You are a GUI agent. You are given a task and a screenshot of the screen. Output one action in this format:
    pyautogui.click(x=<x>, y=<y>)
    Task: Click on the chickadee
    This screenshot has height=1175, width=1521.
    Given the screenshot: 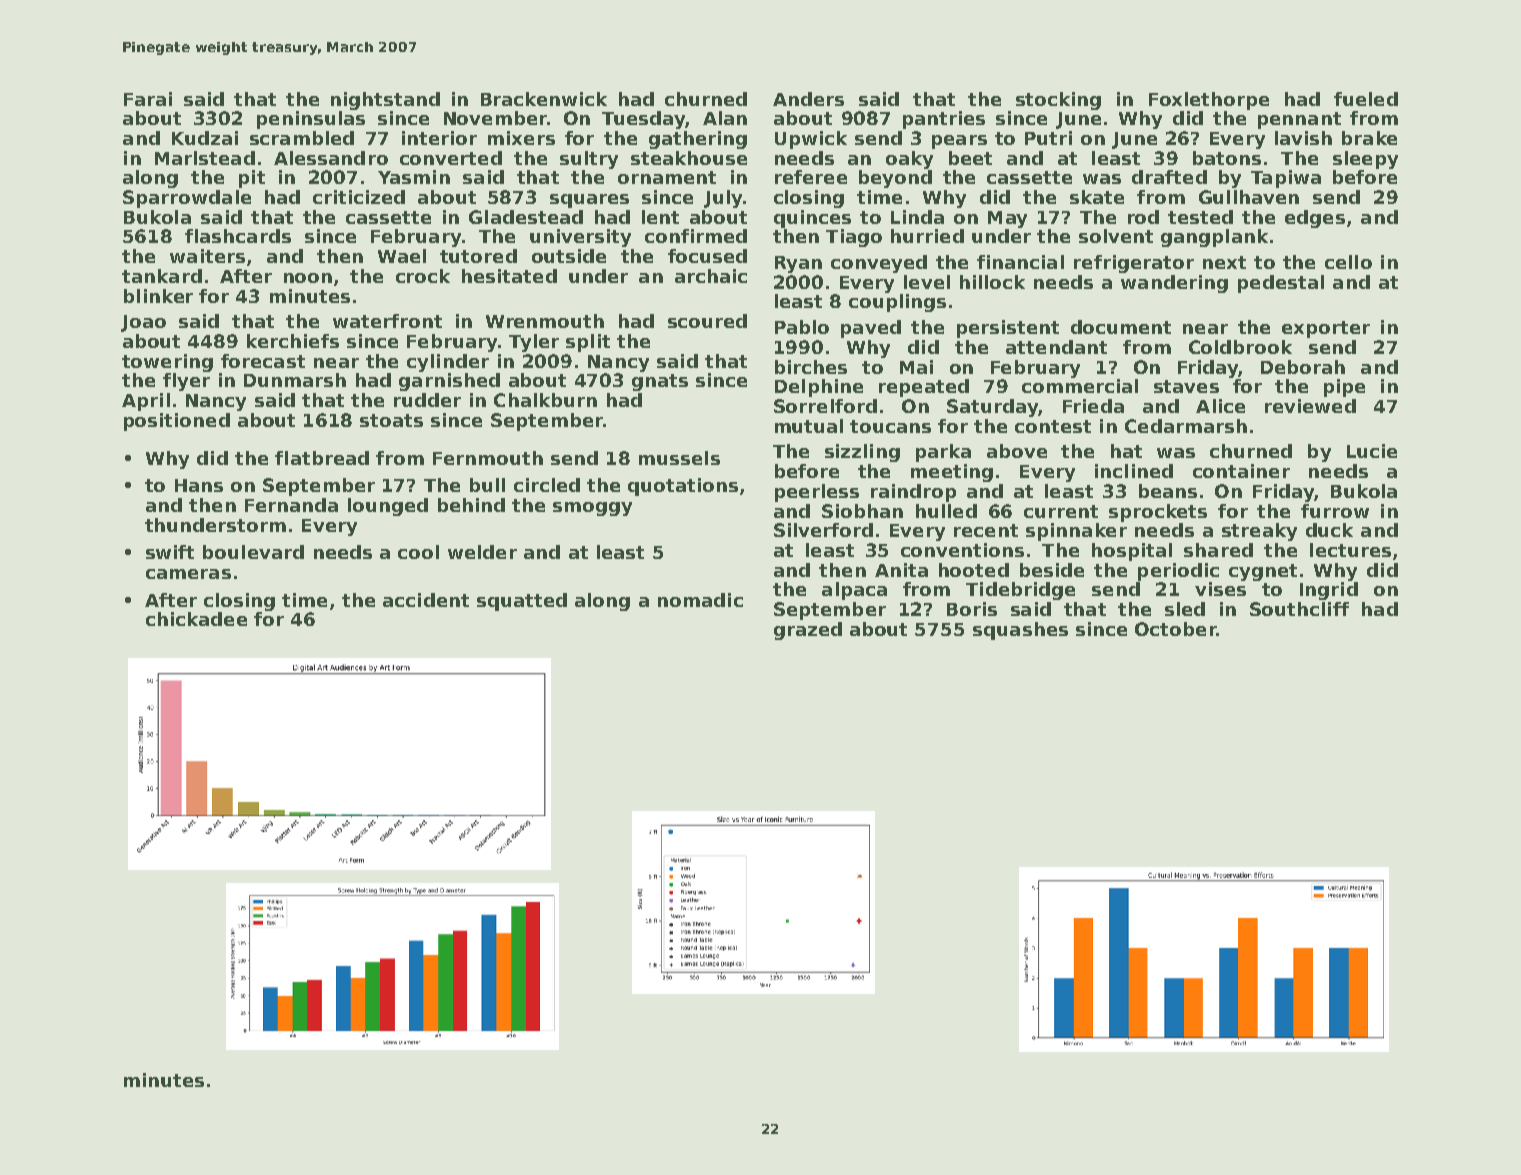 What is the action you would take?
    pyautogui.click(x=196, y=619)
